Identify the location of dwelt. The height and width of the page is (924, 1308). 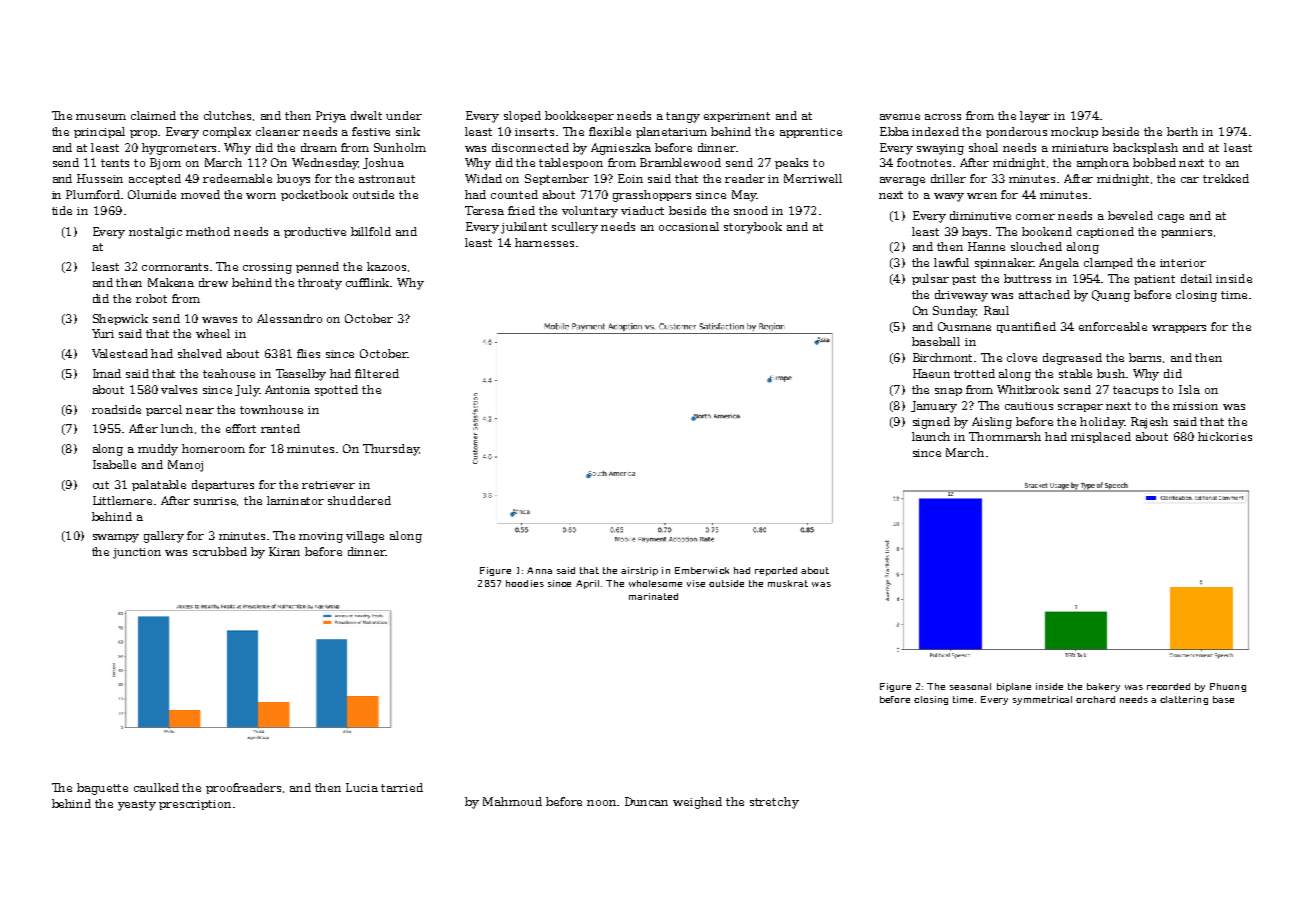
(366, 115).
